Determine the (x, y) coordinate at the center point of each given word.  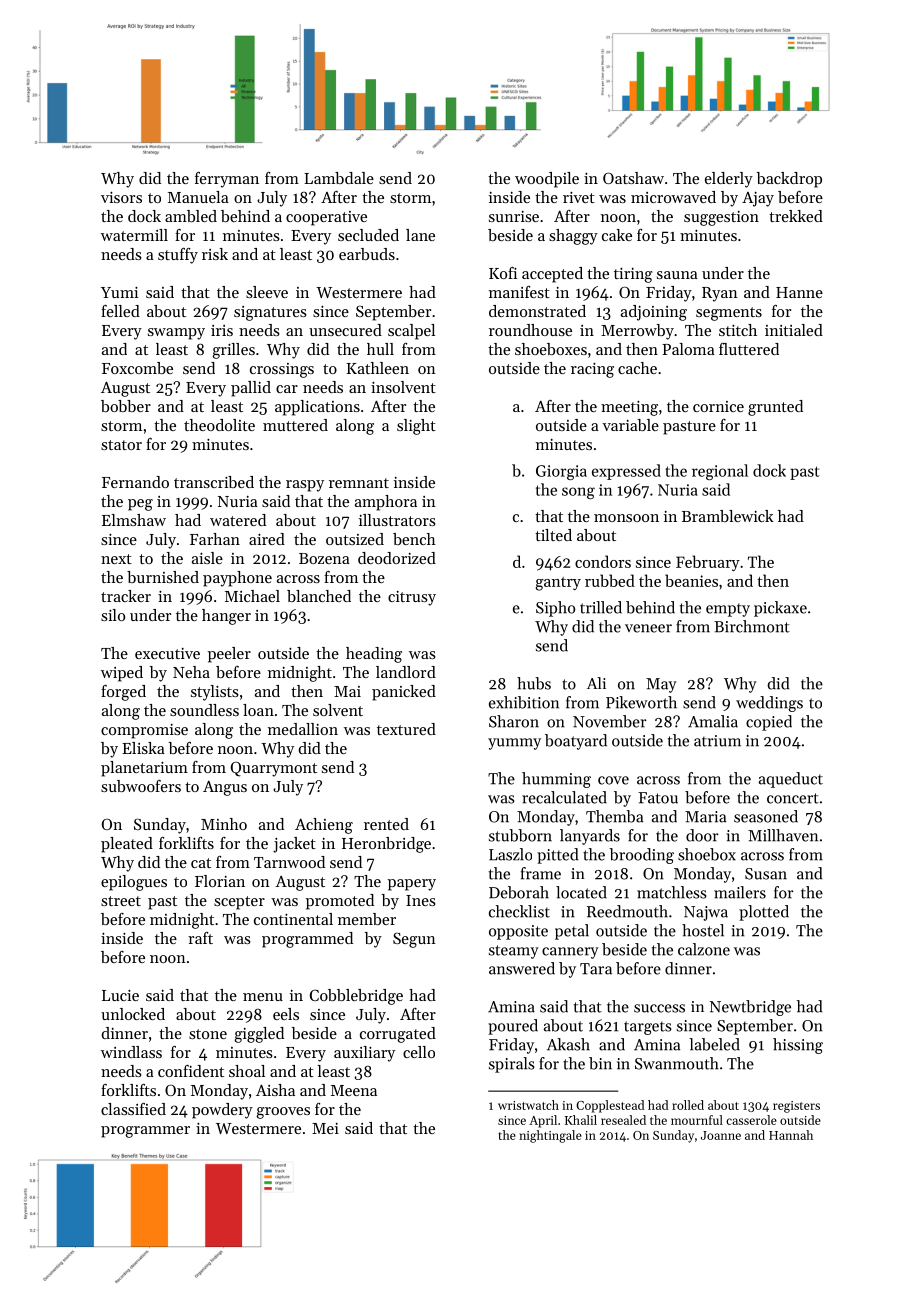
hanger (226, 617)
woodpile (547, 180)
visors (121, 197)
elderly (729, 180)
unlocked (133, 1014)
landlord (406, 672)
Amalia (713, 721)
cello (419, 1052)
